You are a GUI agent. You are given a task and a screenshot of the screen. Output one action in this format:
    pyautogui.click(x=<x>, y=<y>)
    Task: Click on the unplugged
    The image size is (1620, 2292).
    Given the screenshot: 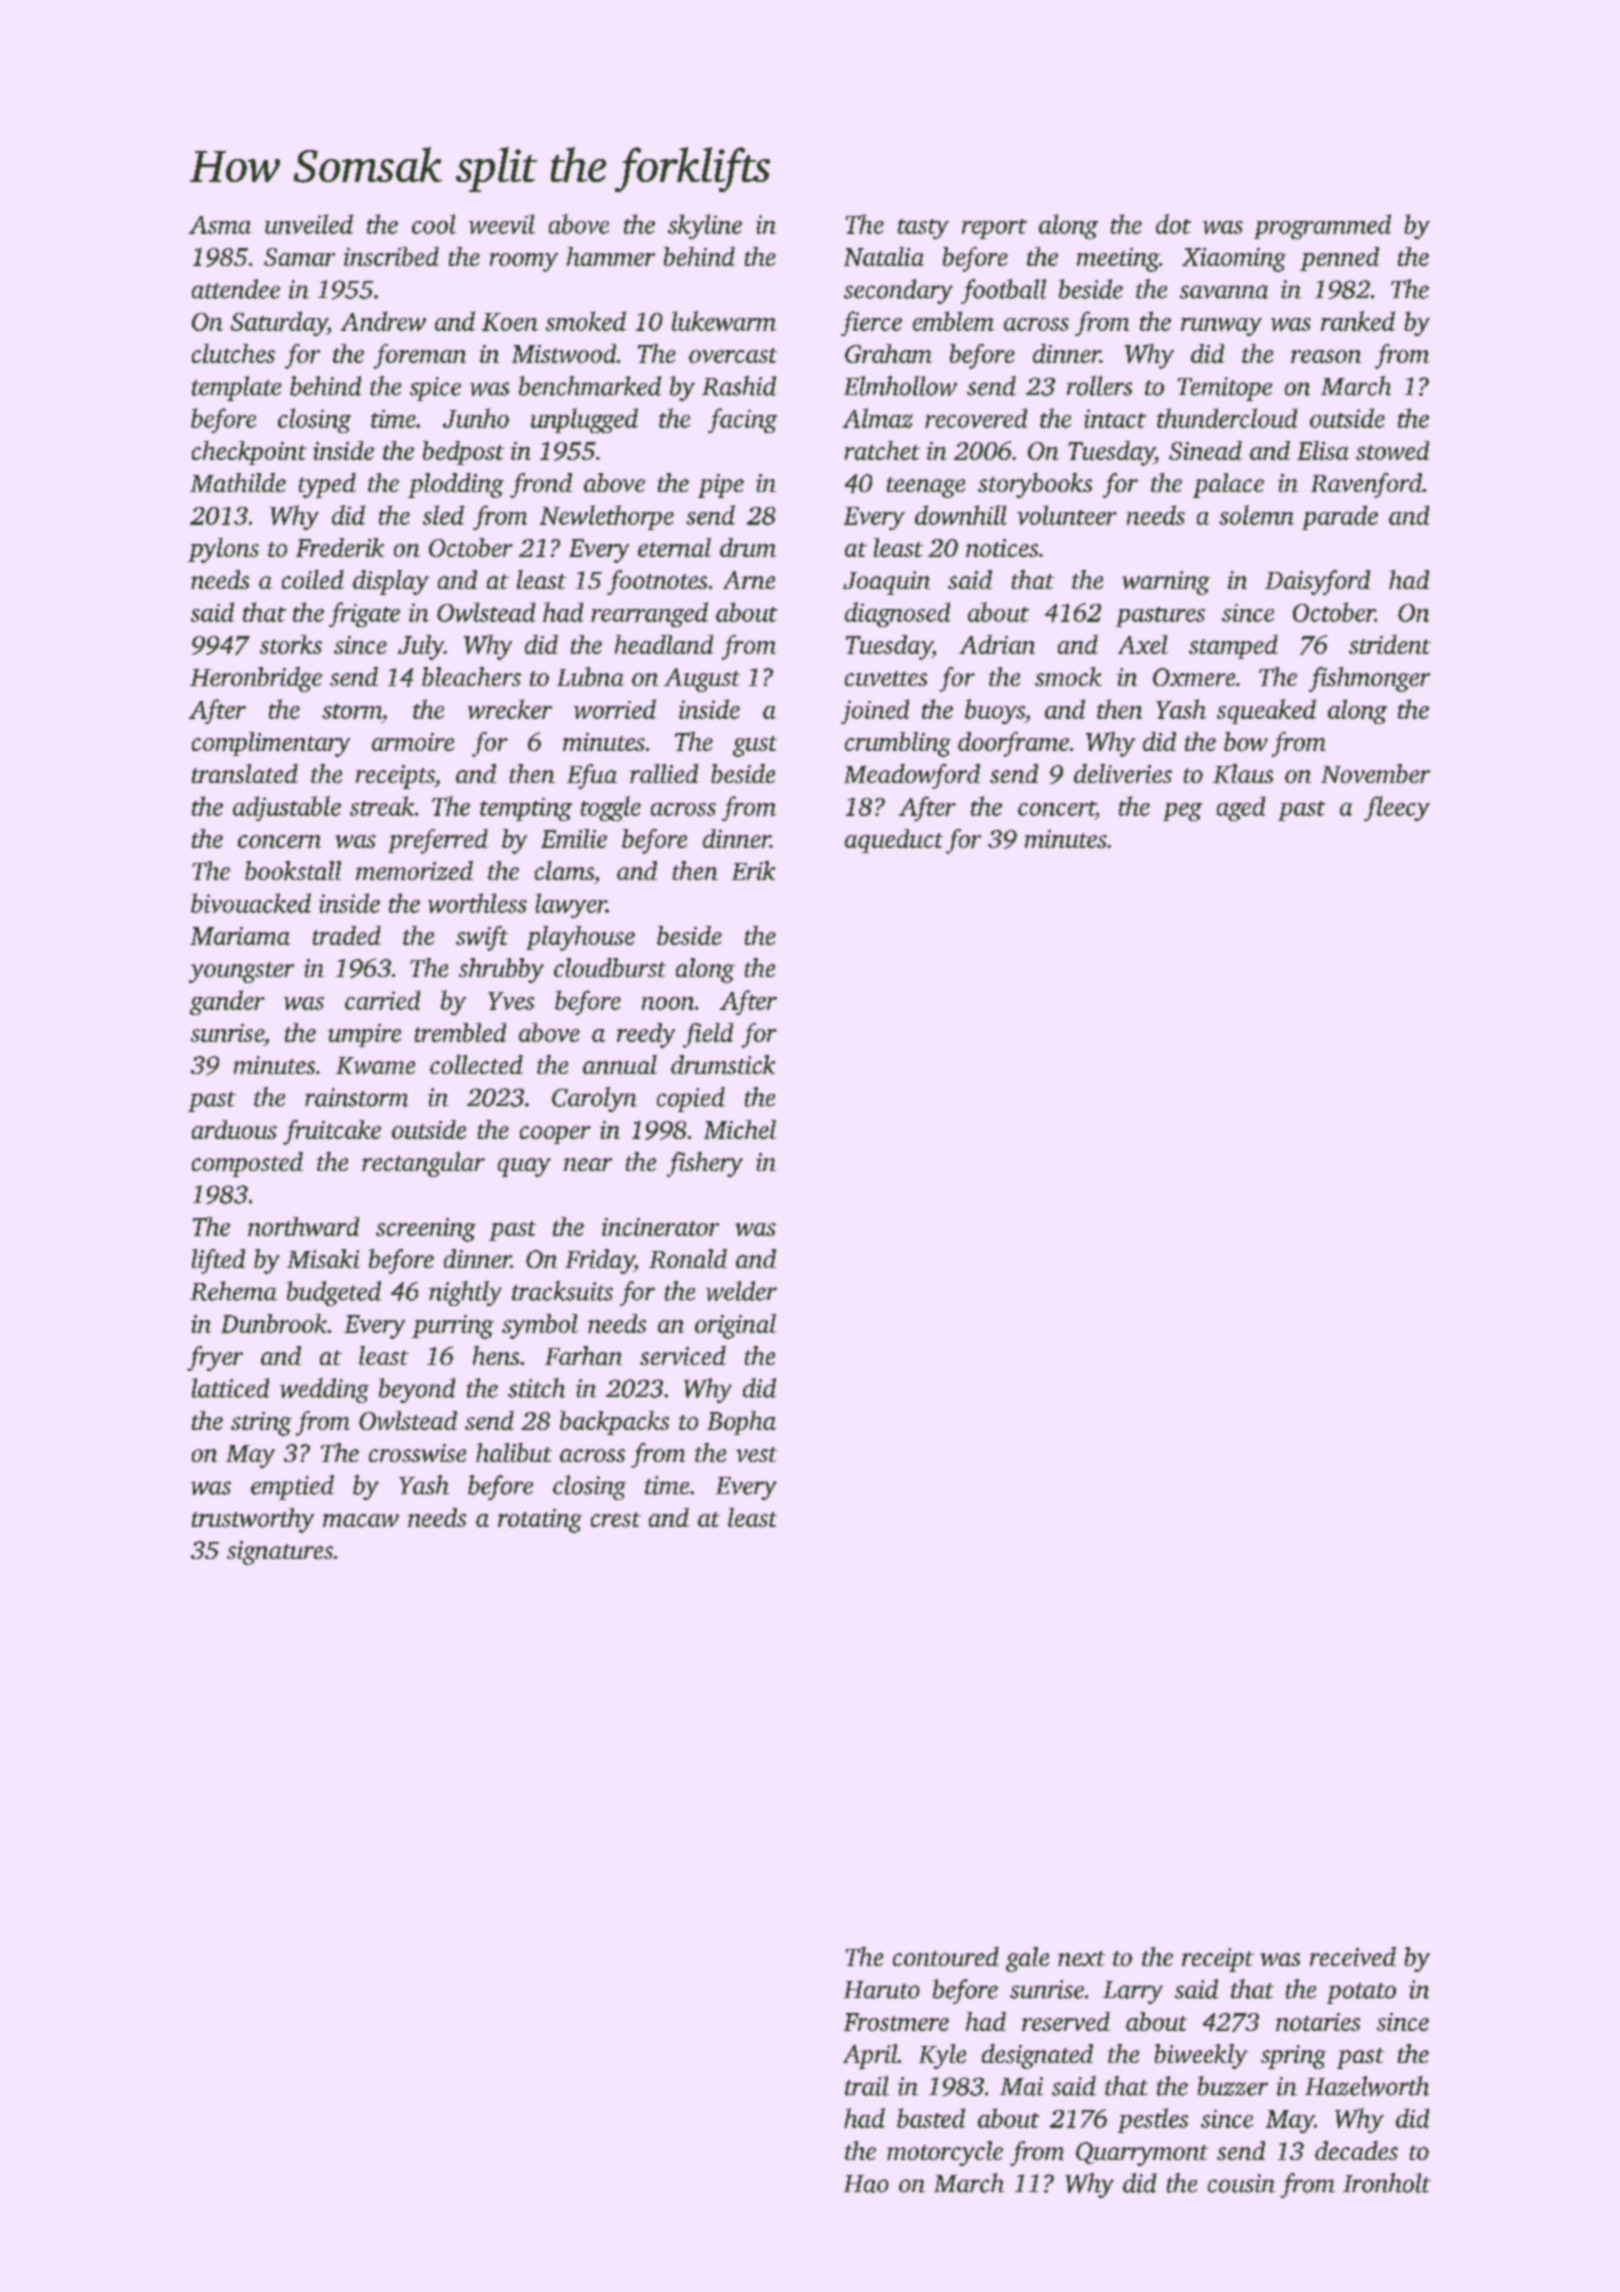 What is the action you would take?
    pyautogui.click(x=584, y=420)
